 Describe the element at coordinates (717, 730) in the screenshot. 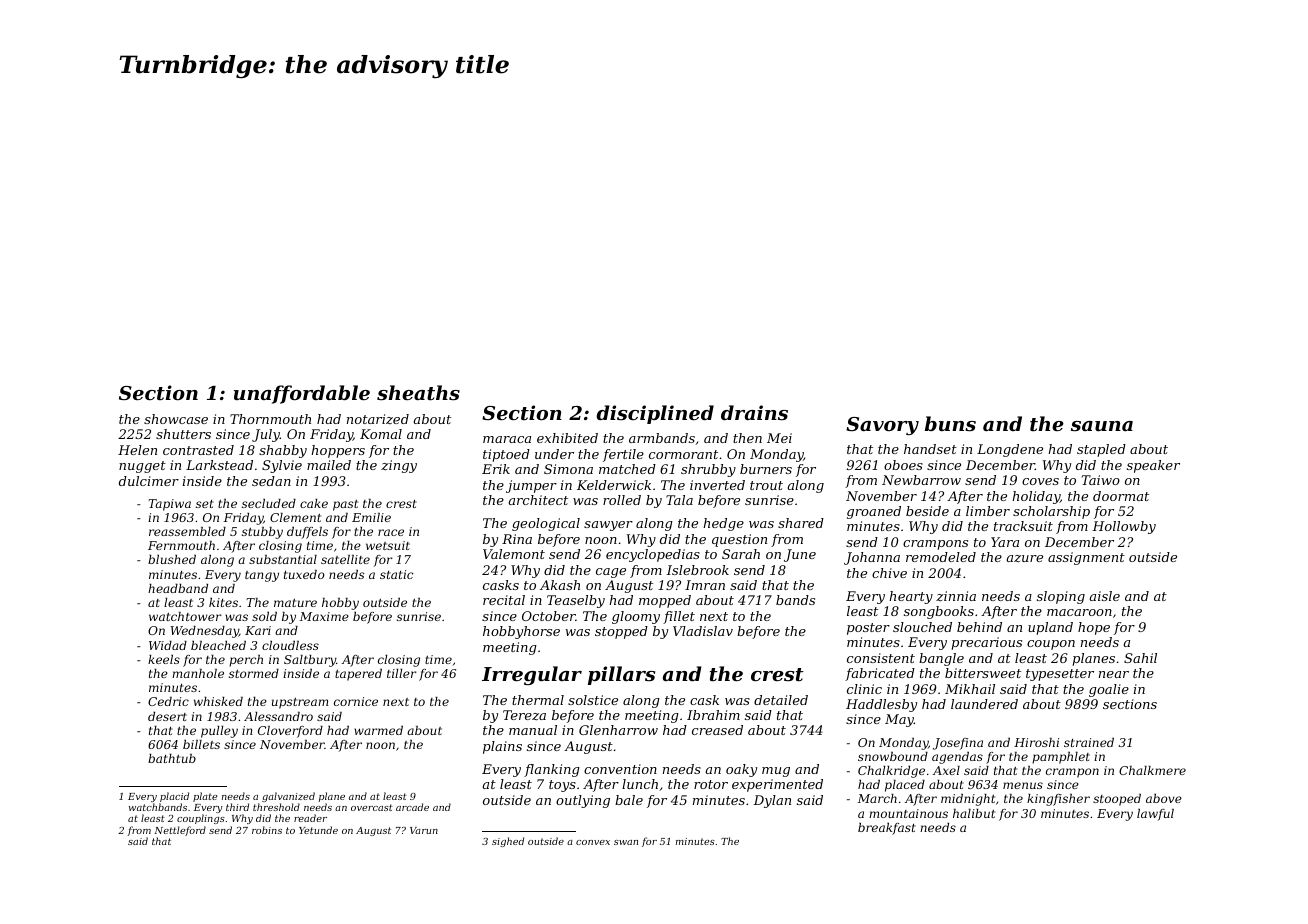

I see `creased` at that location.
